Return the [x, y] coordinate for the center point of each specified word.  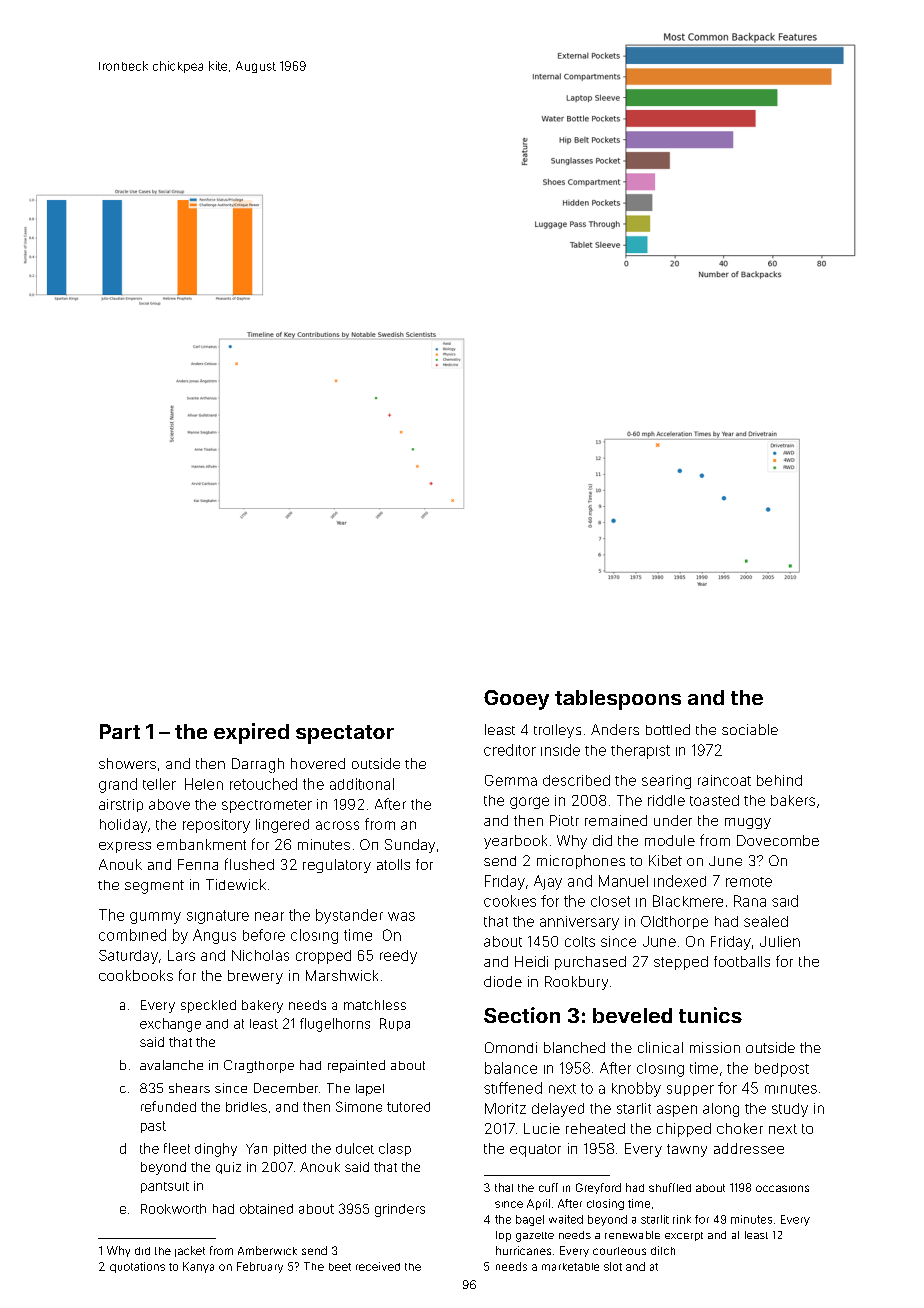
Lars [181, 955]
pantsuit [165, 1187]
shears [189, 1088]
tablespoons [618, 700]
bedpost [782, 1070]
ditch [663, 1250]
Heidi [531, 961]
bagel [530, 1220]
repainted [356, 1066]
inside [560, 750]
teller [159, 784]
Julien [780, 941]
